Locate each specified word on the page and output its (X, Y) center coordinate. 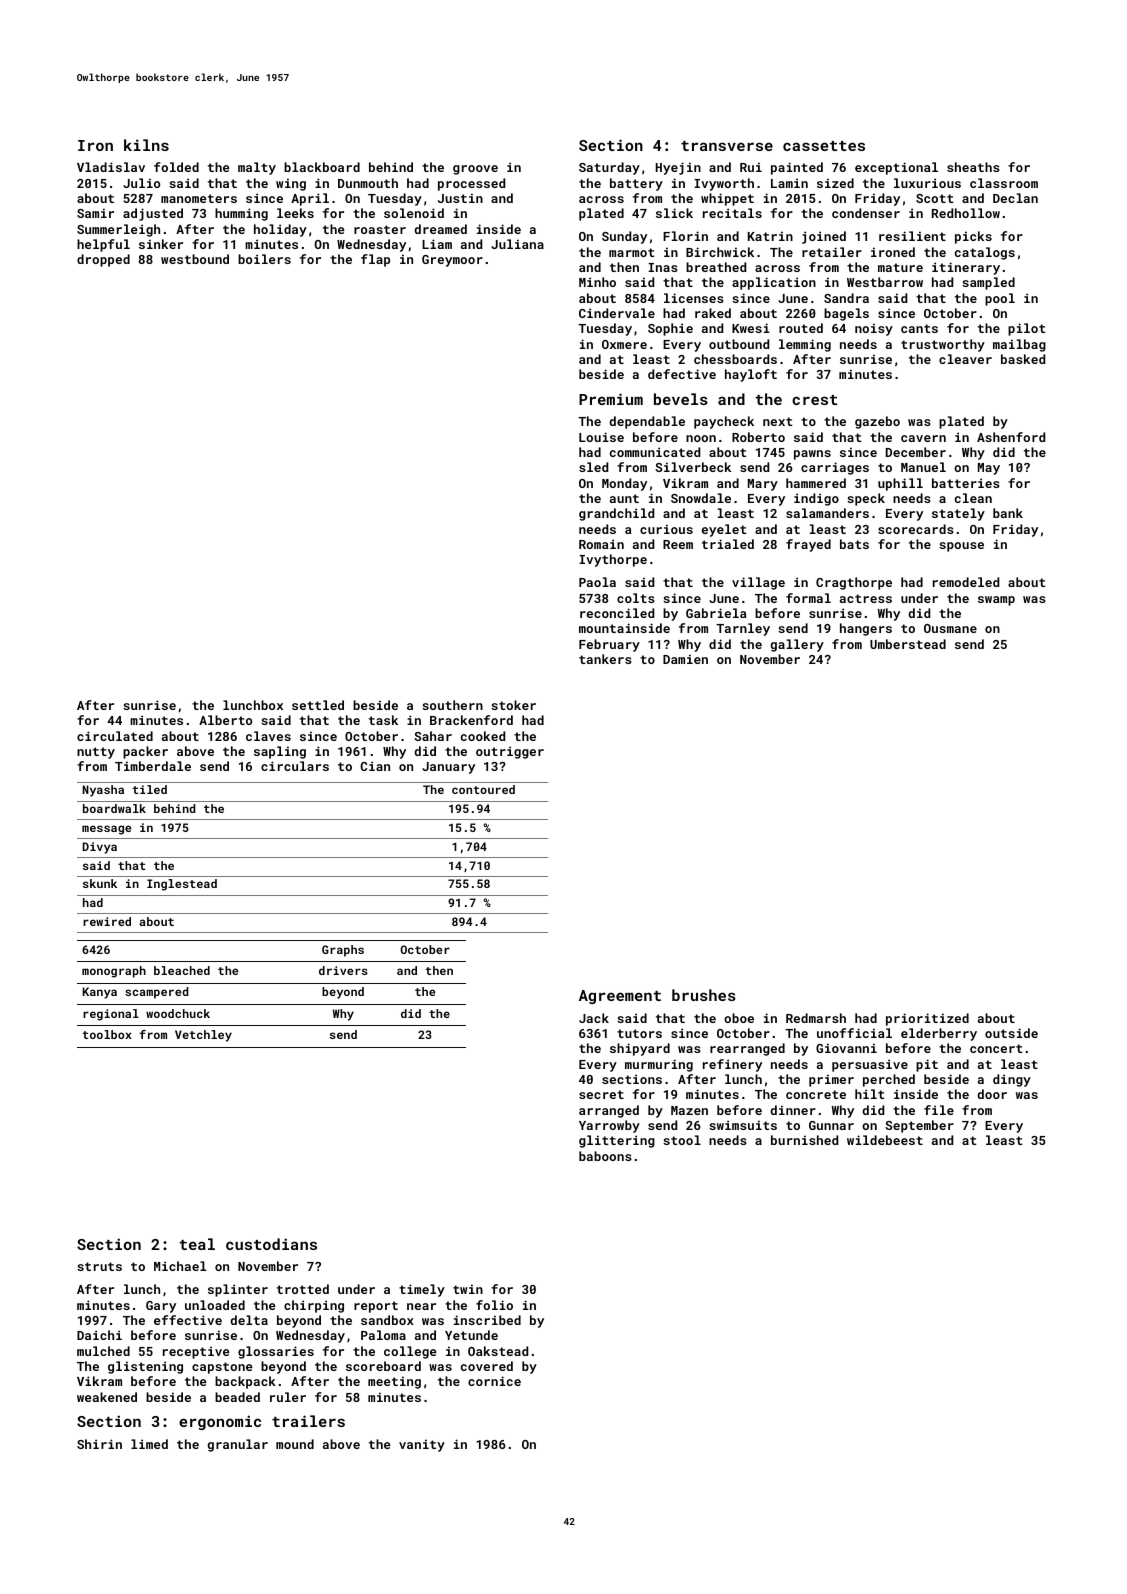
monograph (114, 972)
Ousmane (950, 628)
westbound (195, 259)
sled (593, 467)
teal (197, 1244)
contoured (483, 789)
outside (1011, 1033)
